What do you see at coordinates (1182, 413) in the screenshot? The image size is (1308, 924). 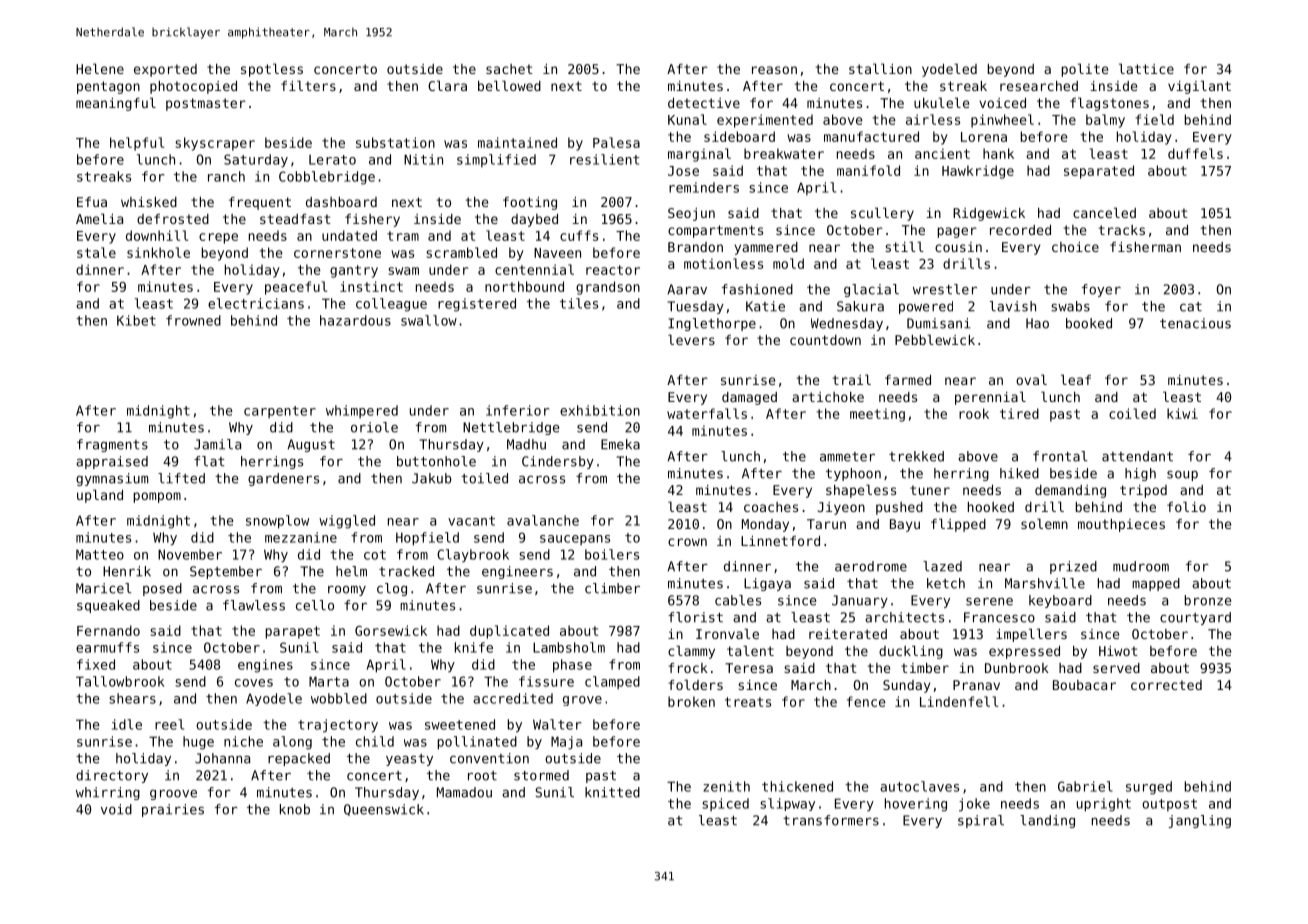 I see `kiwi` at bounding box center [1182, 413].
